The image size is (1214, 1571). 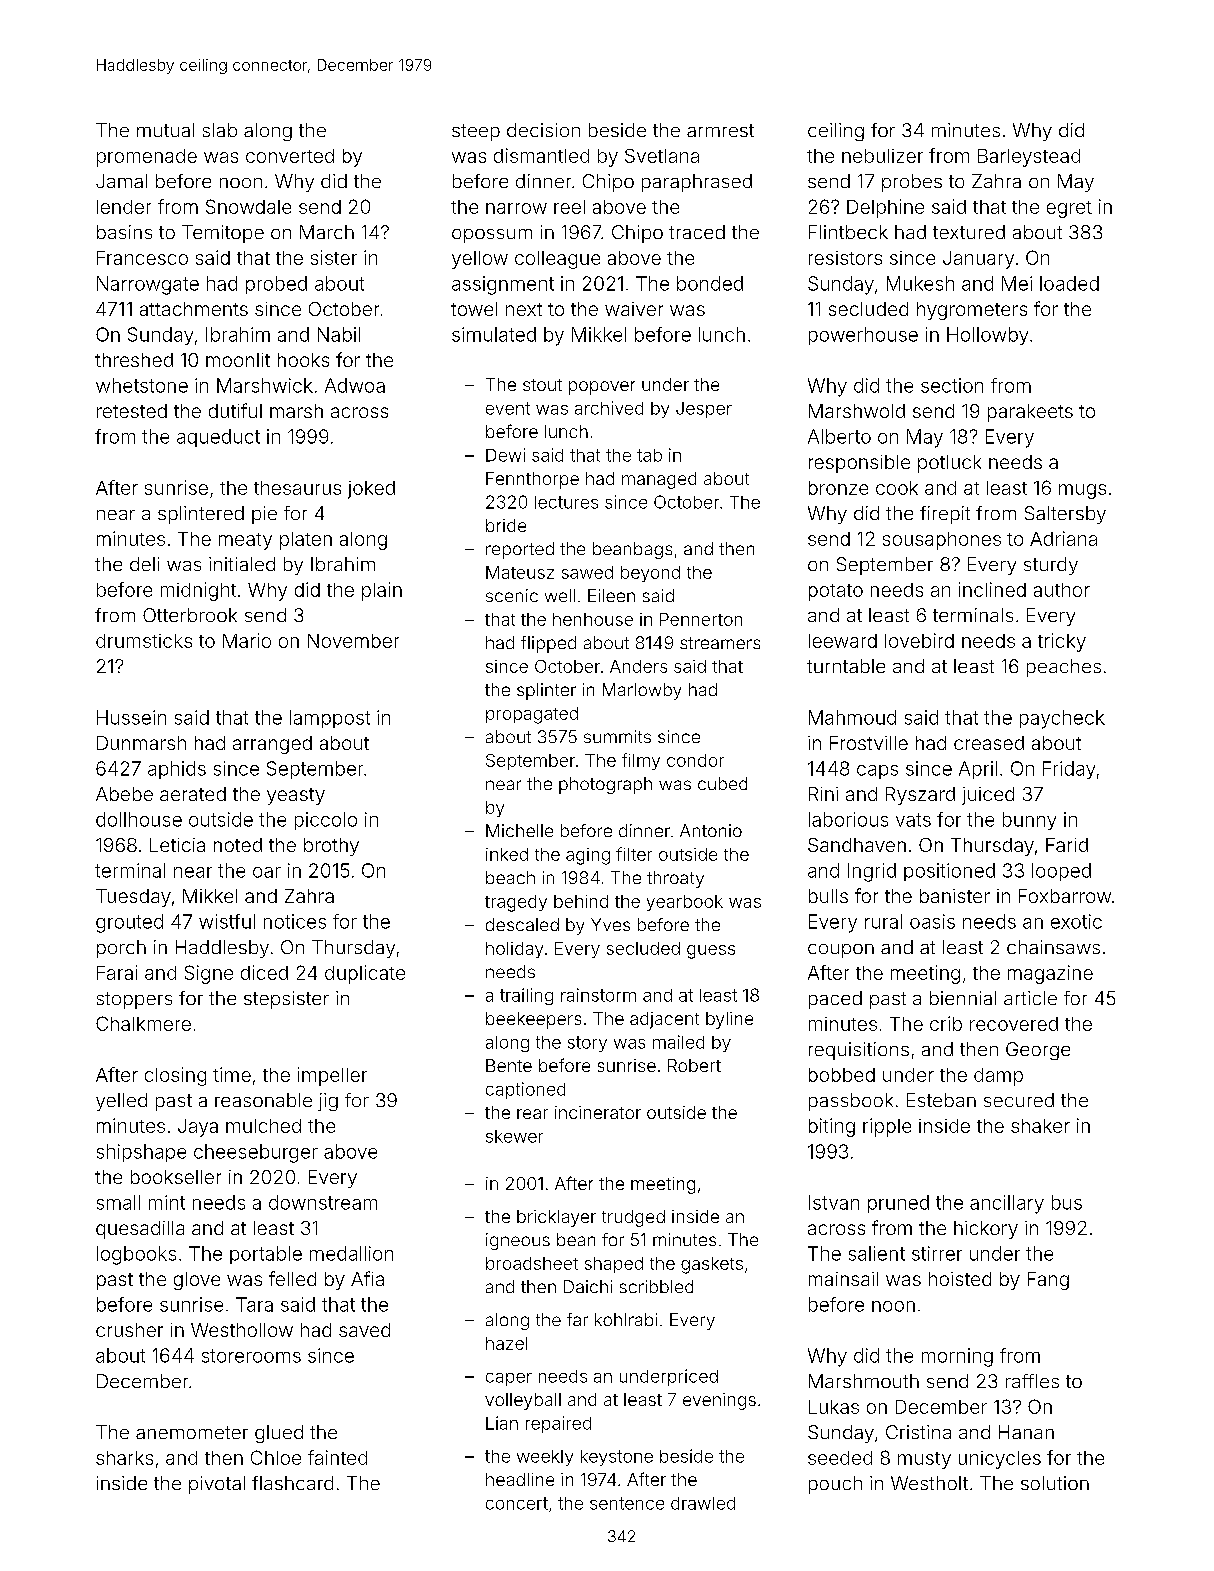 What do you see at coordinates (703, 1503) in the screenshot?
I see `drawled` at bounding box center [703, 1503].
